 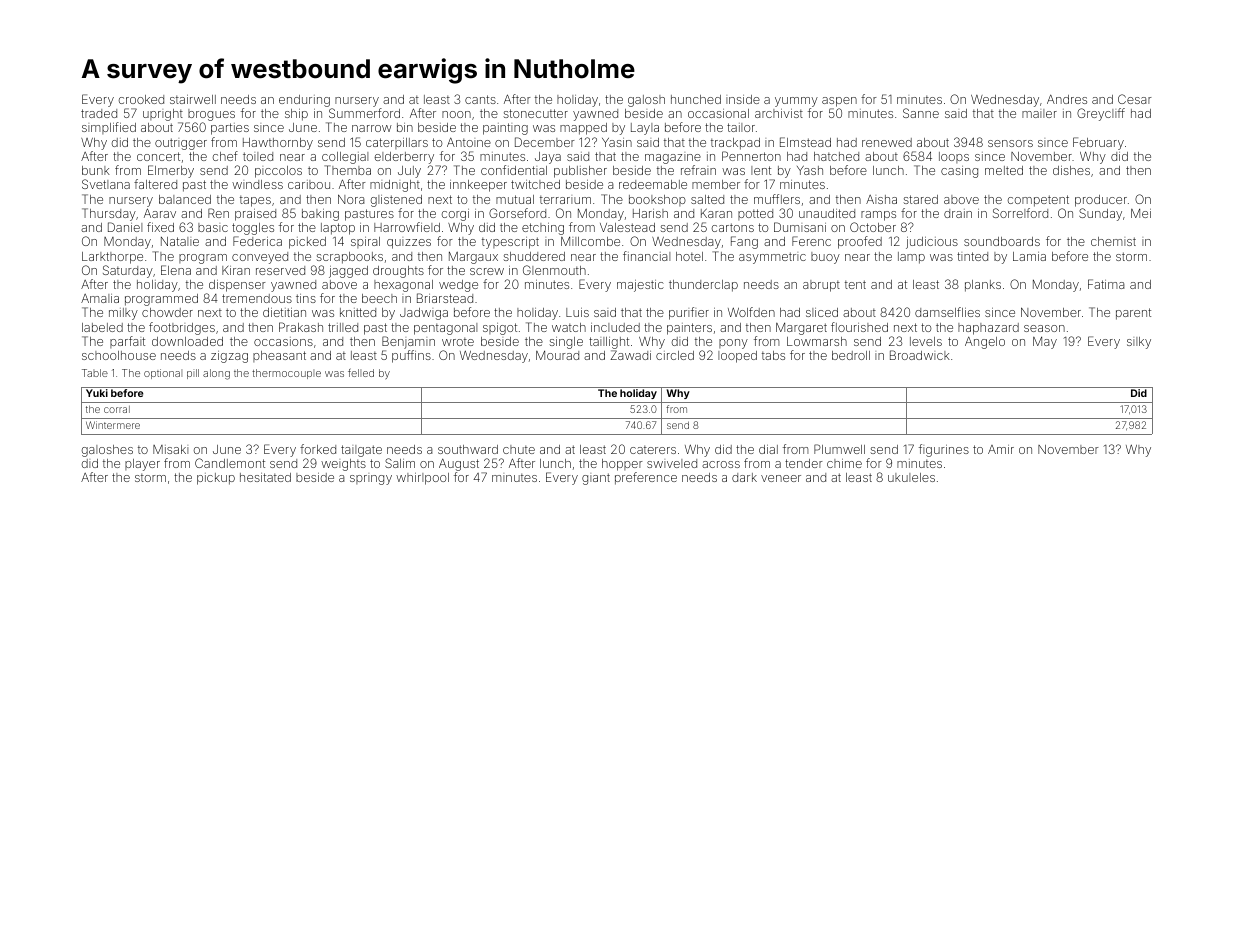 I want to click on looped, so click(x=737, y=357).
